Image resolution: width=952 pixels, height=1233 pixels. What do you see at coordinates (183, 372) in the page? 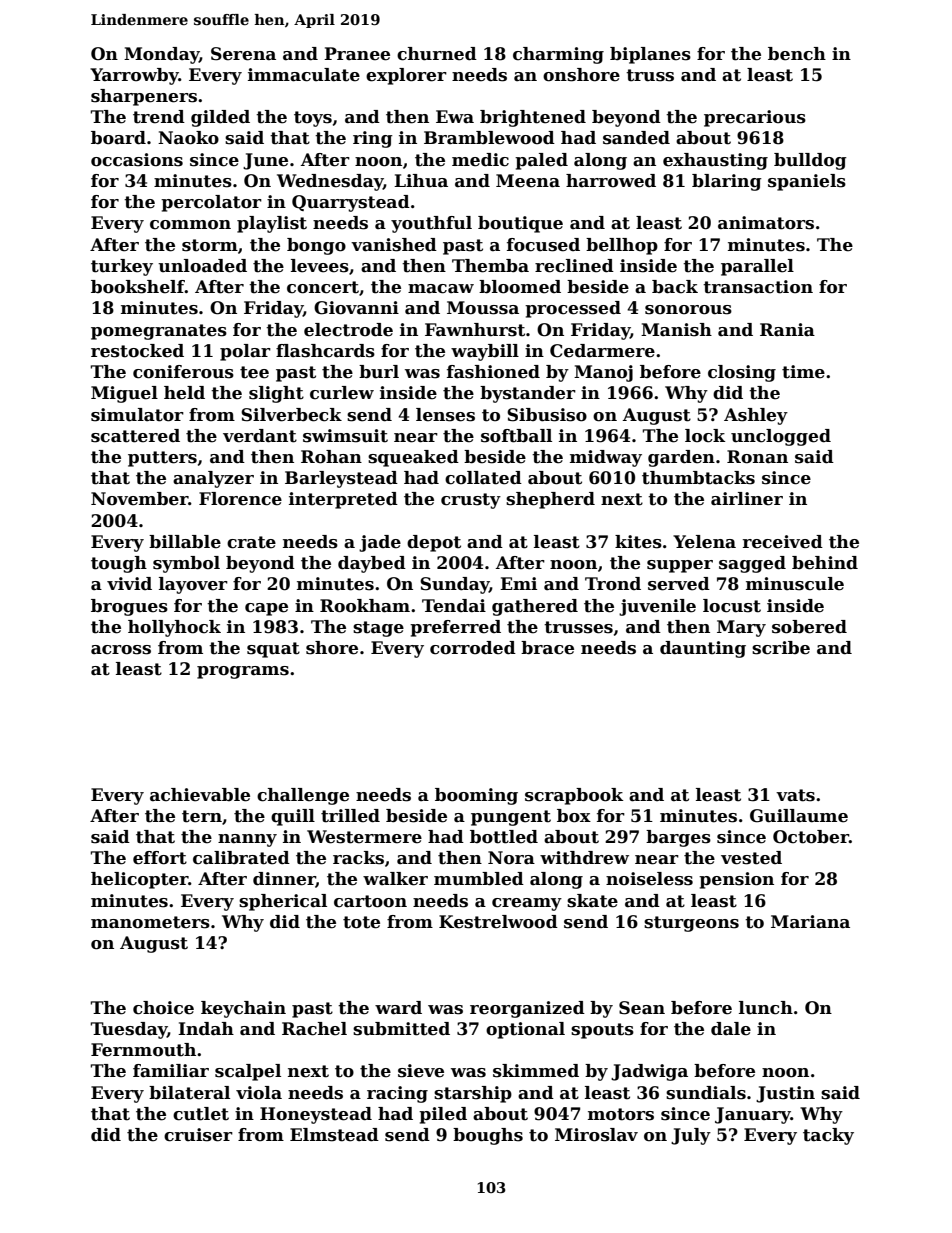
I see `coniferous` at bounding box center [183, 372].
